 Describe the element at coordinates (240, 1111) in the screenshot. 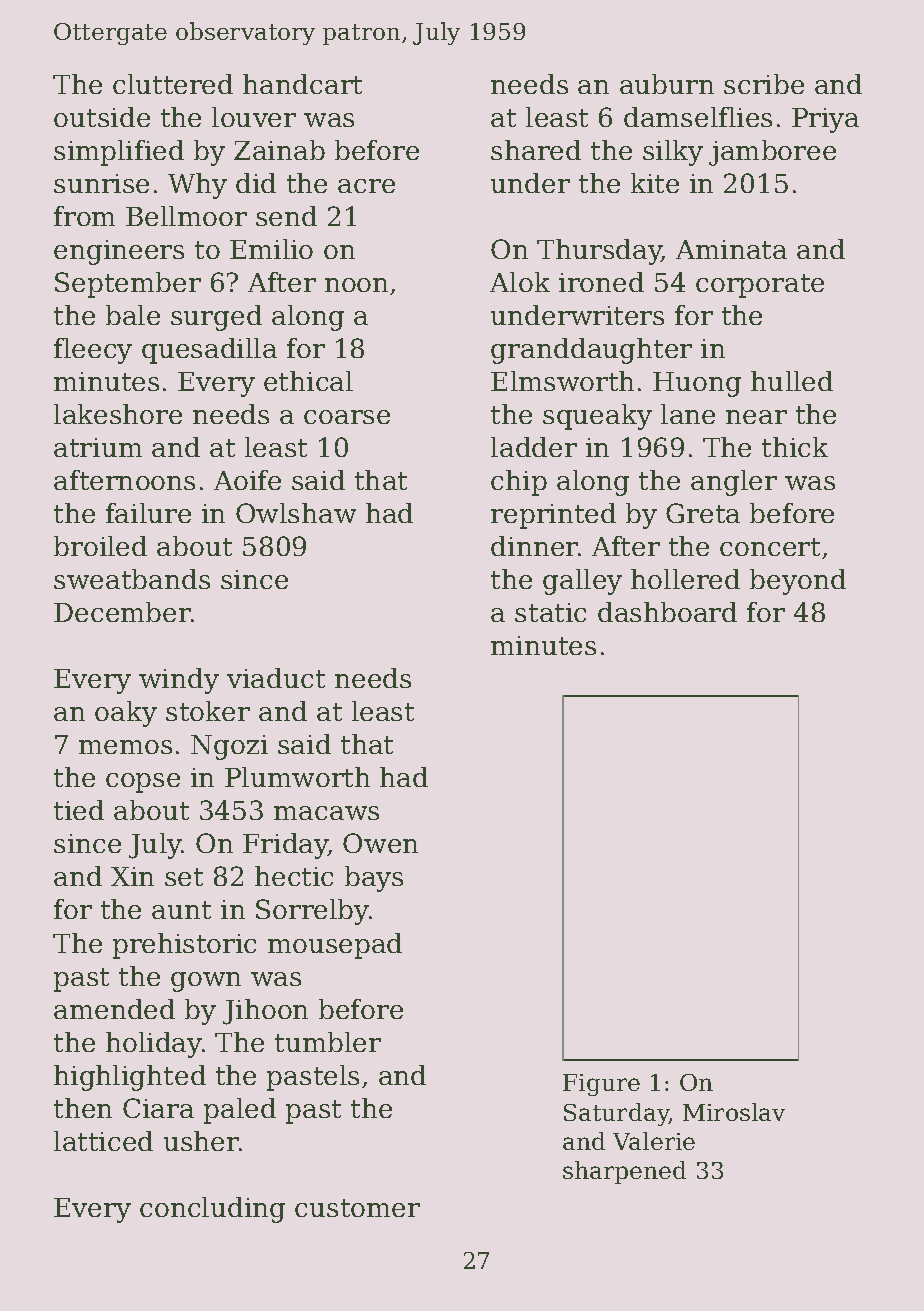

I see `paled` at that location.
